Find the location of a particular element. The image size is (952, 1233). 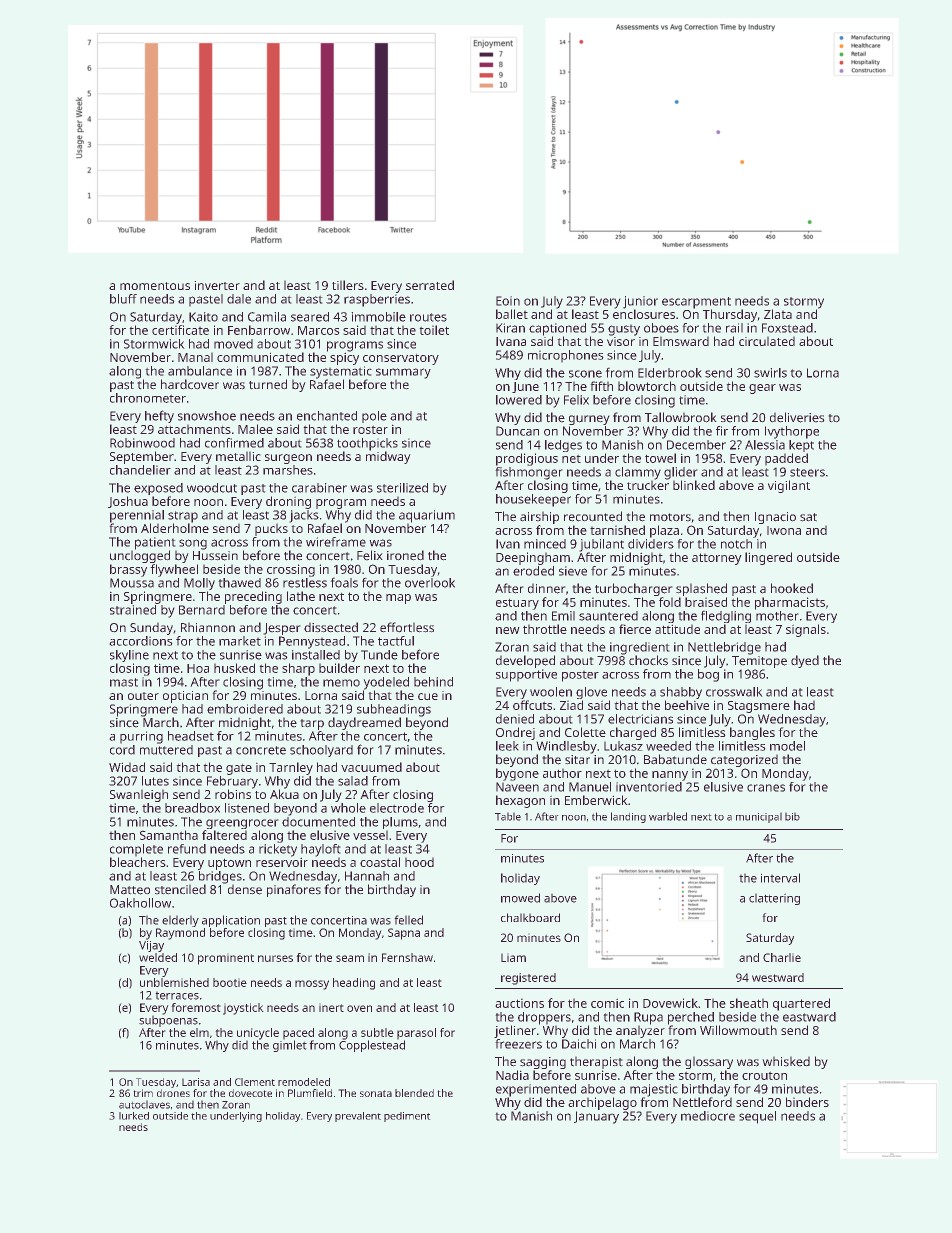

escarpment is located at coordinates (696, 303).
